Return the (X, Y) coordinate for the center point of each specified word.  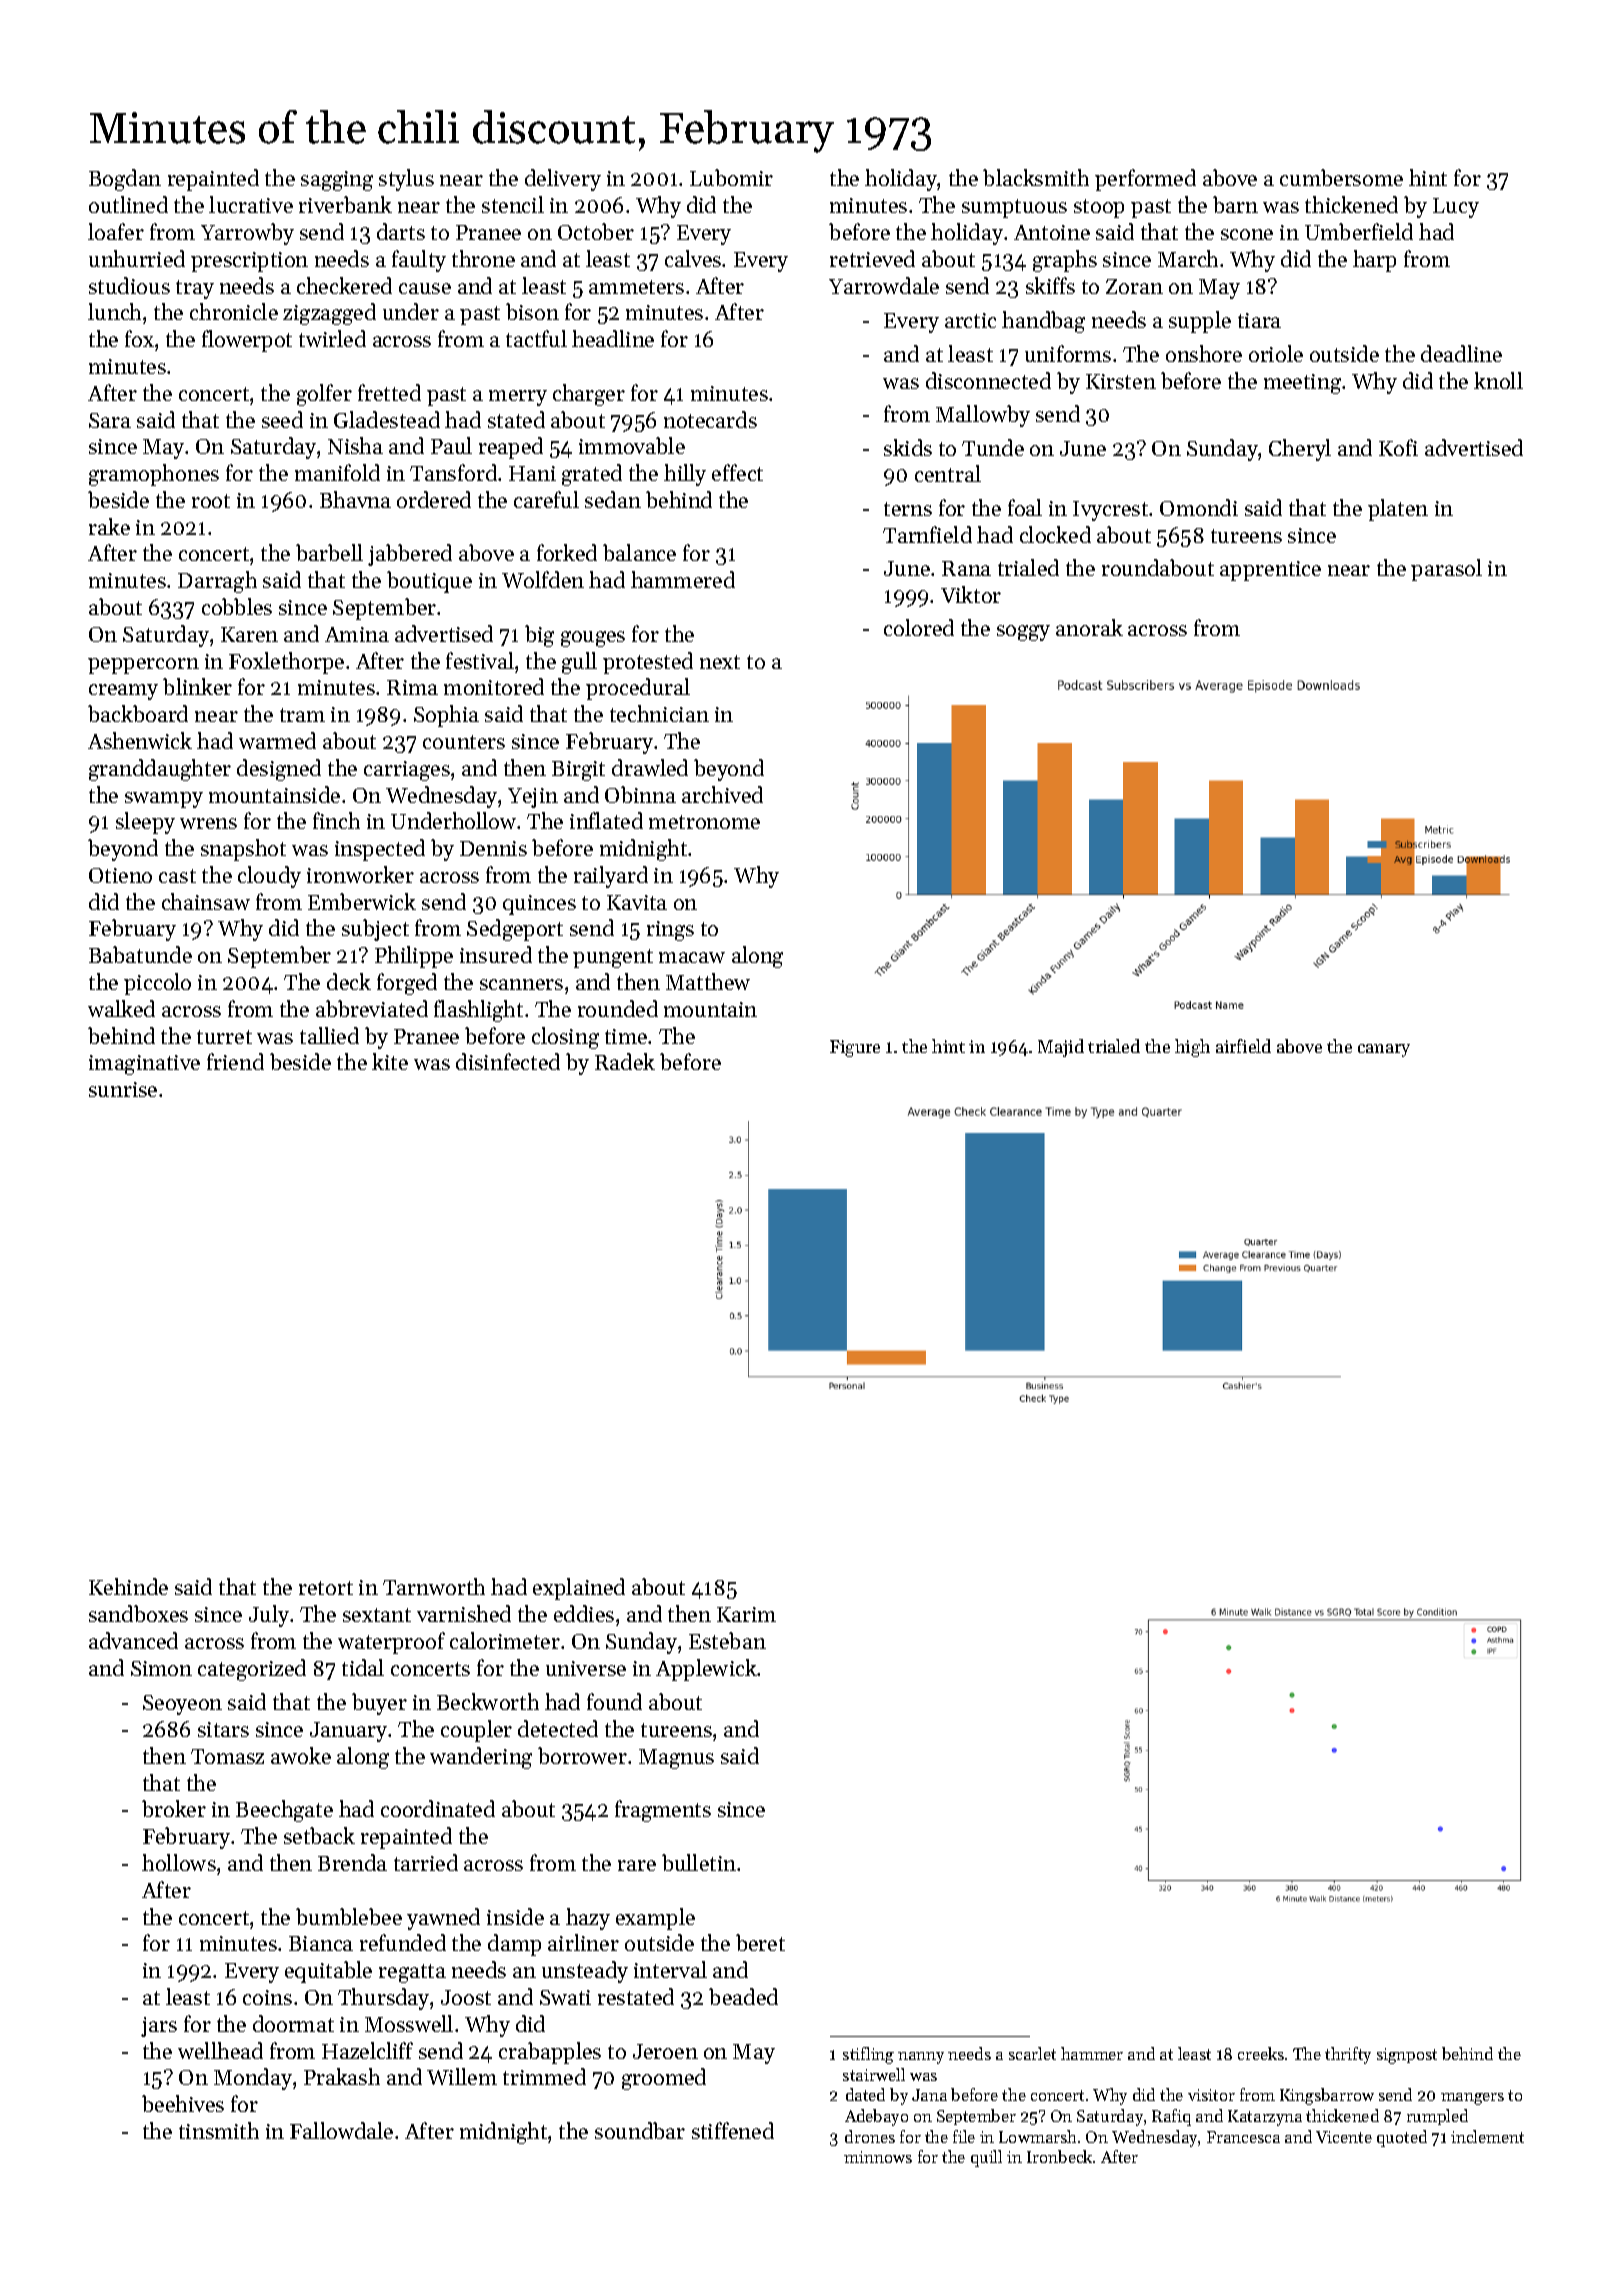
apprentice (1270, 571)
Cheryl (1300, 450)
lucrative (251, 204)
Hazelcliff (367, 2050)
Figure (855, 1048)
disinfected (508, 1061)
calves (693, 258)
